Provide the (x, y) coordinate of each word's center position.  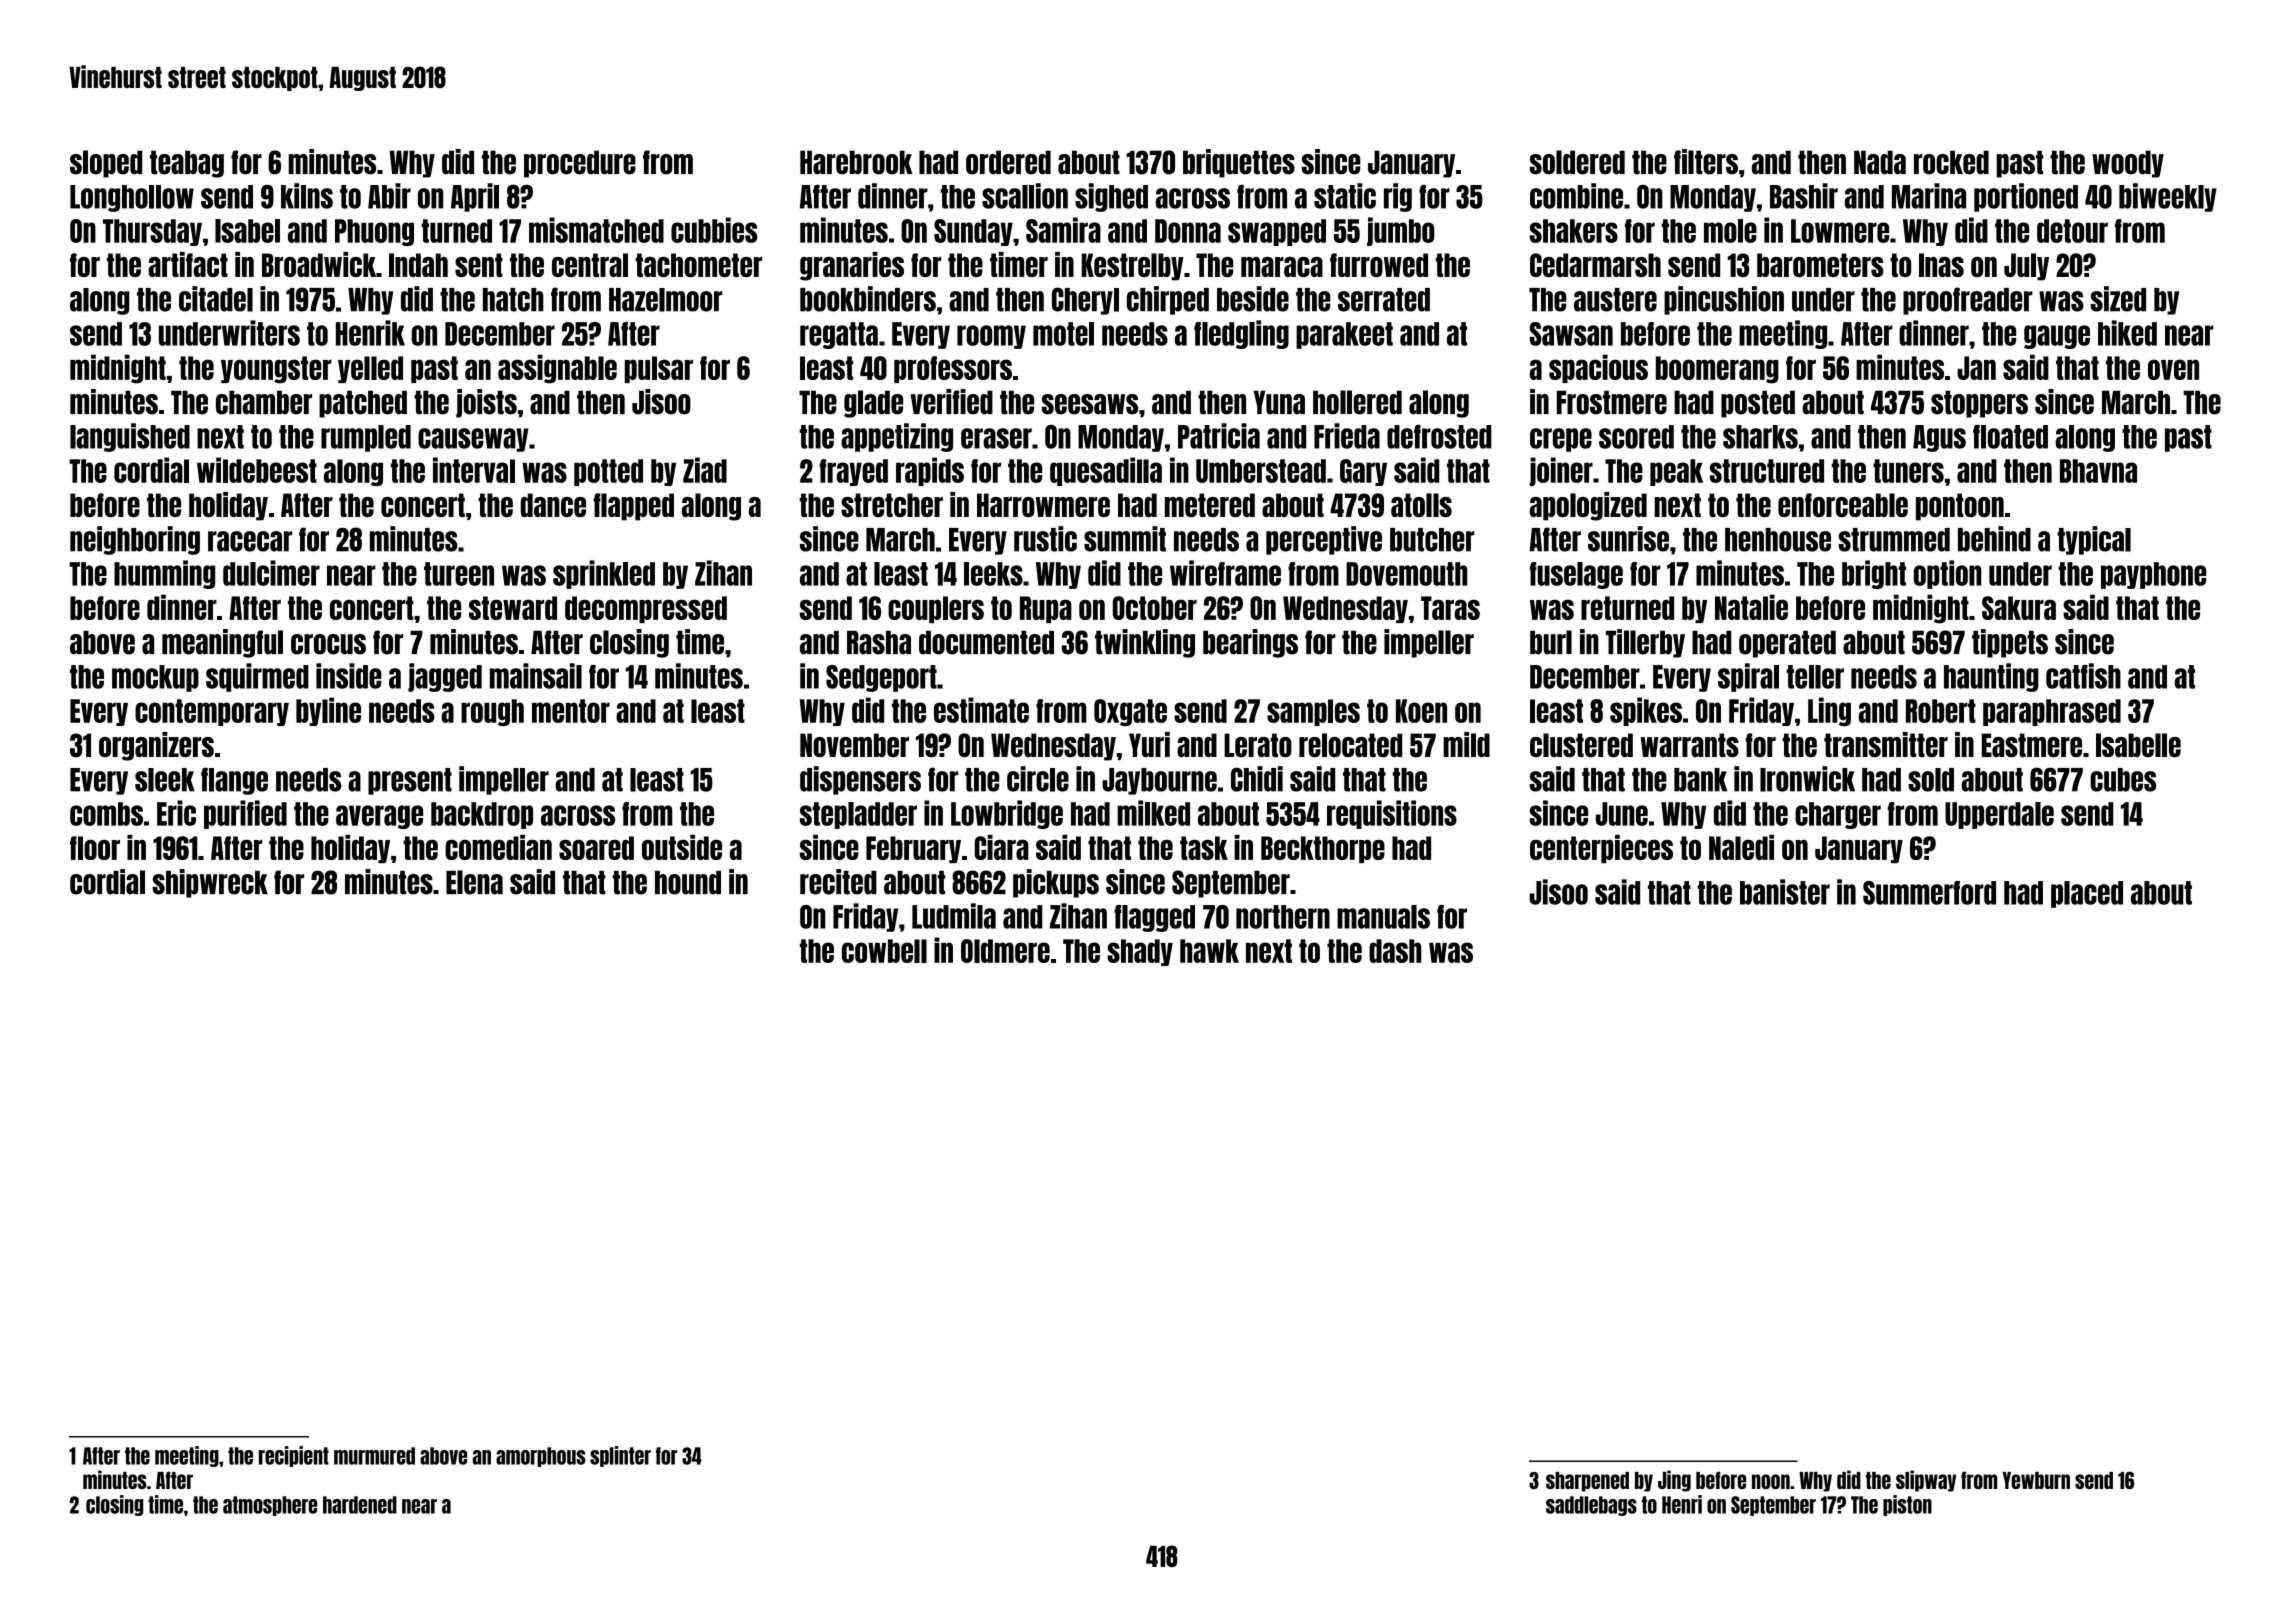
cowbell (884, 951)
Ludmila (954, 916)
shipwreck (210, 883)
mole (1730, 231)
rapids (930, 471)
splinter (620, 1456)
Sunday (973, 232)
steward (513, 608)
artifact (188, 264)
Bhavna (2098, 471)
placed (2087, 894)
